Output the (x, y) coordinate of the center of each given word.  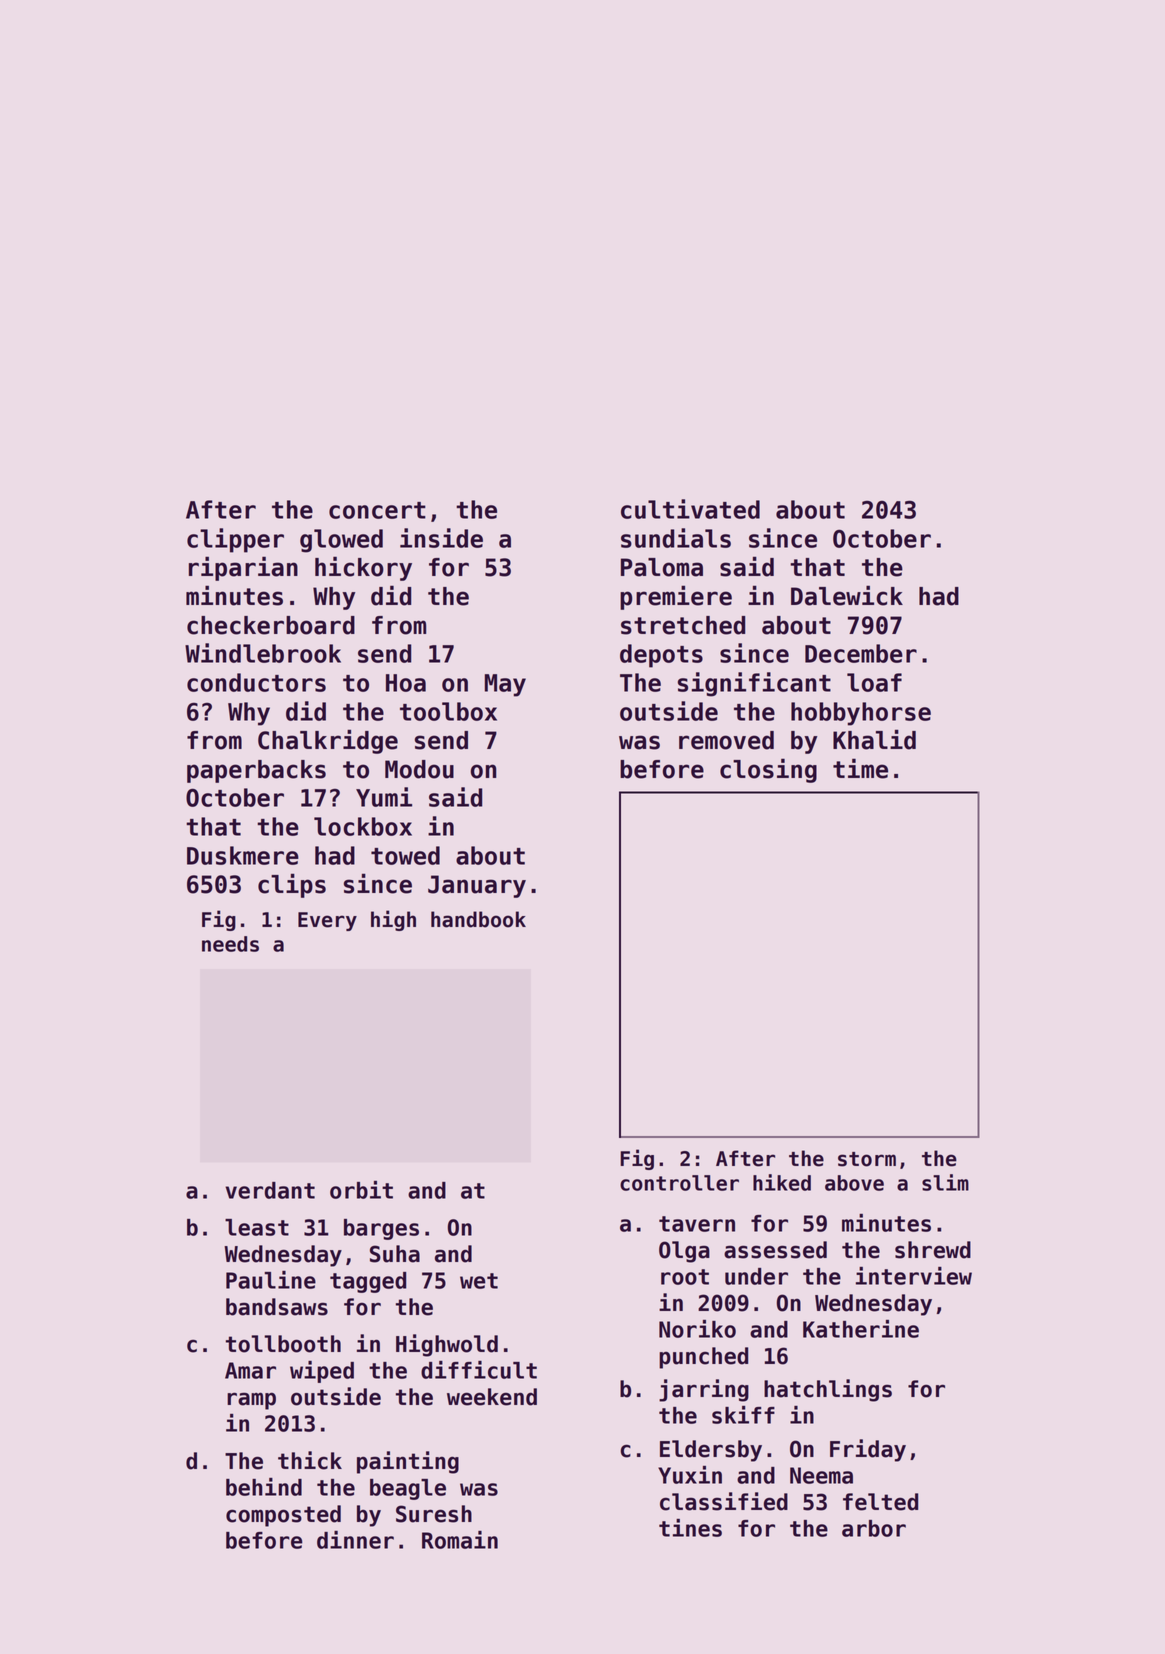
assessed (775, 1250)
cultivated (690, 509)
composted (283, 1516)
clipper (235, 540)
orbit (361, 1190)
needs (230, 944)
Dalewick (847, 595)
